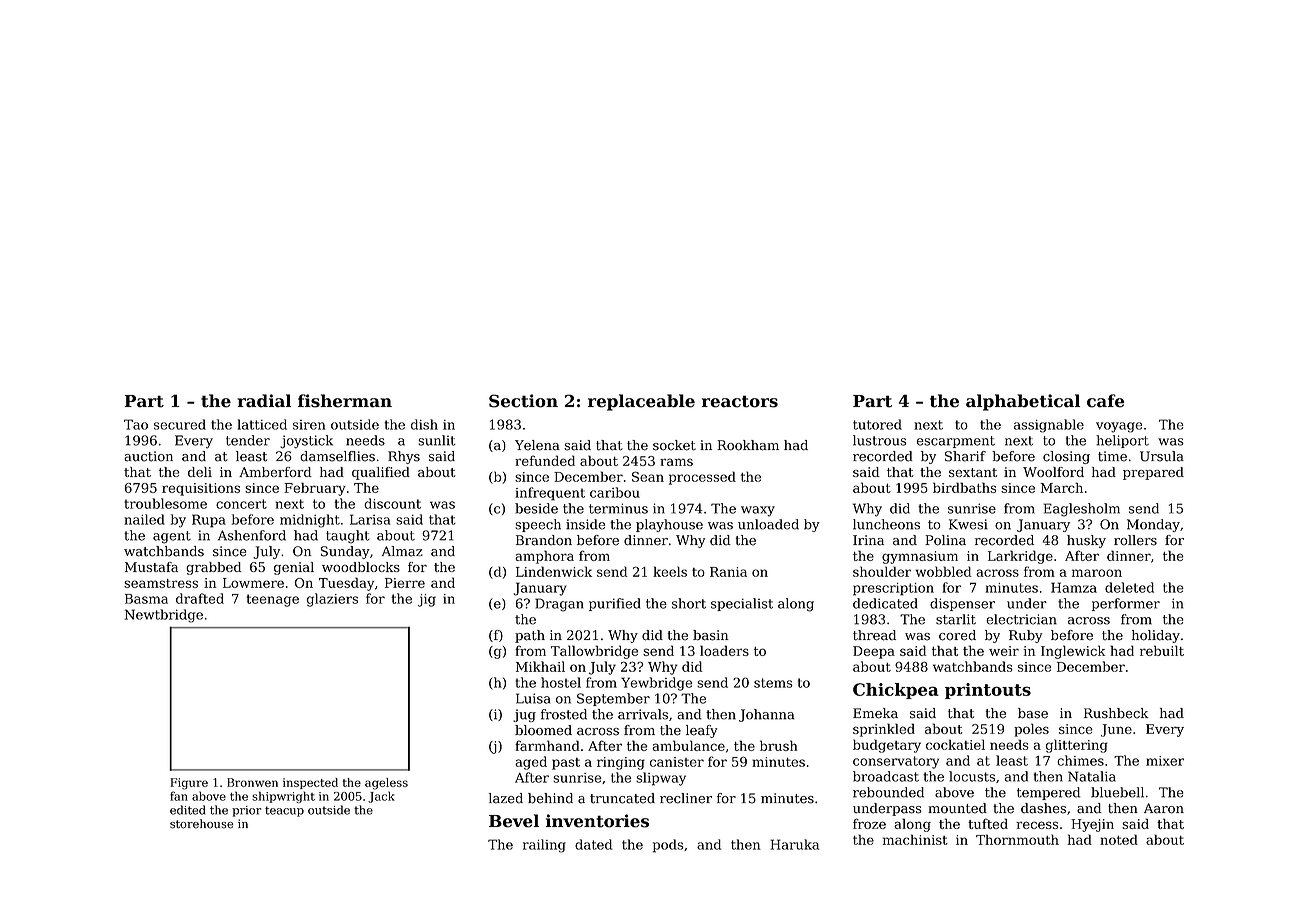 The image size is (1308, 924). I want to click on storehouse, so click(201, 824).
